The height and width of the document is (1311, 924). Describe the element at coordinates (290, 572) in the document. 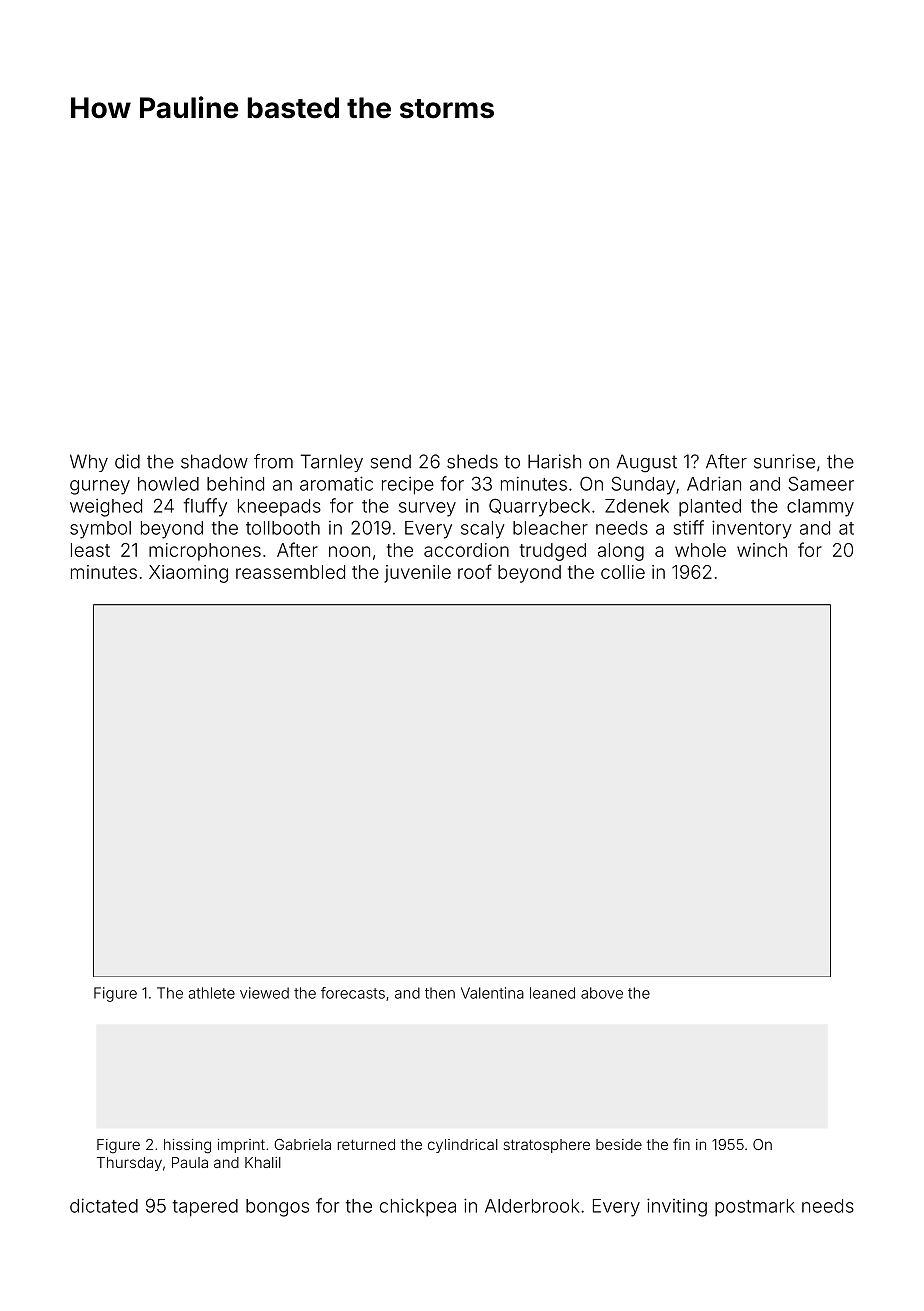

I see `reassembled` at that location.
